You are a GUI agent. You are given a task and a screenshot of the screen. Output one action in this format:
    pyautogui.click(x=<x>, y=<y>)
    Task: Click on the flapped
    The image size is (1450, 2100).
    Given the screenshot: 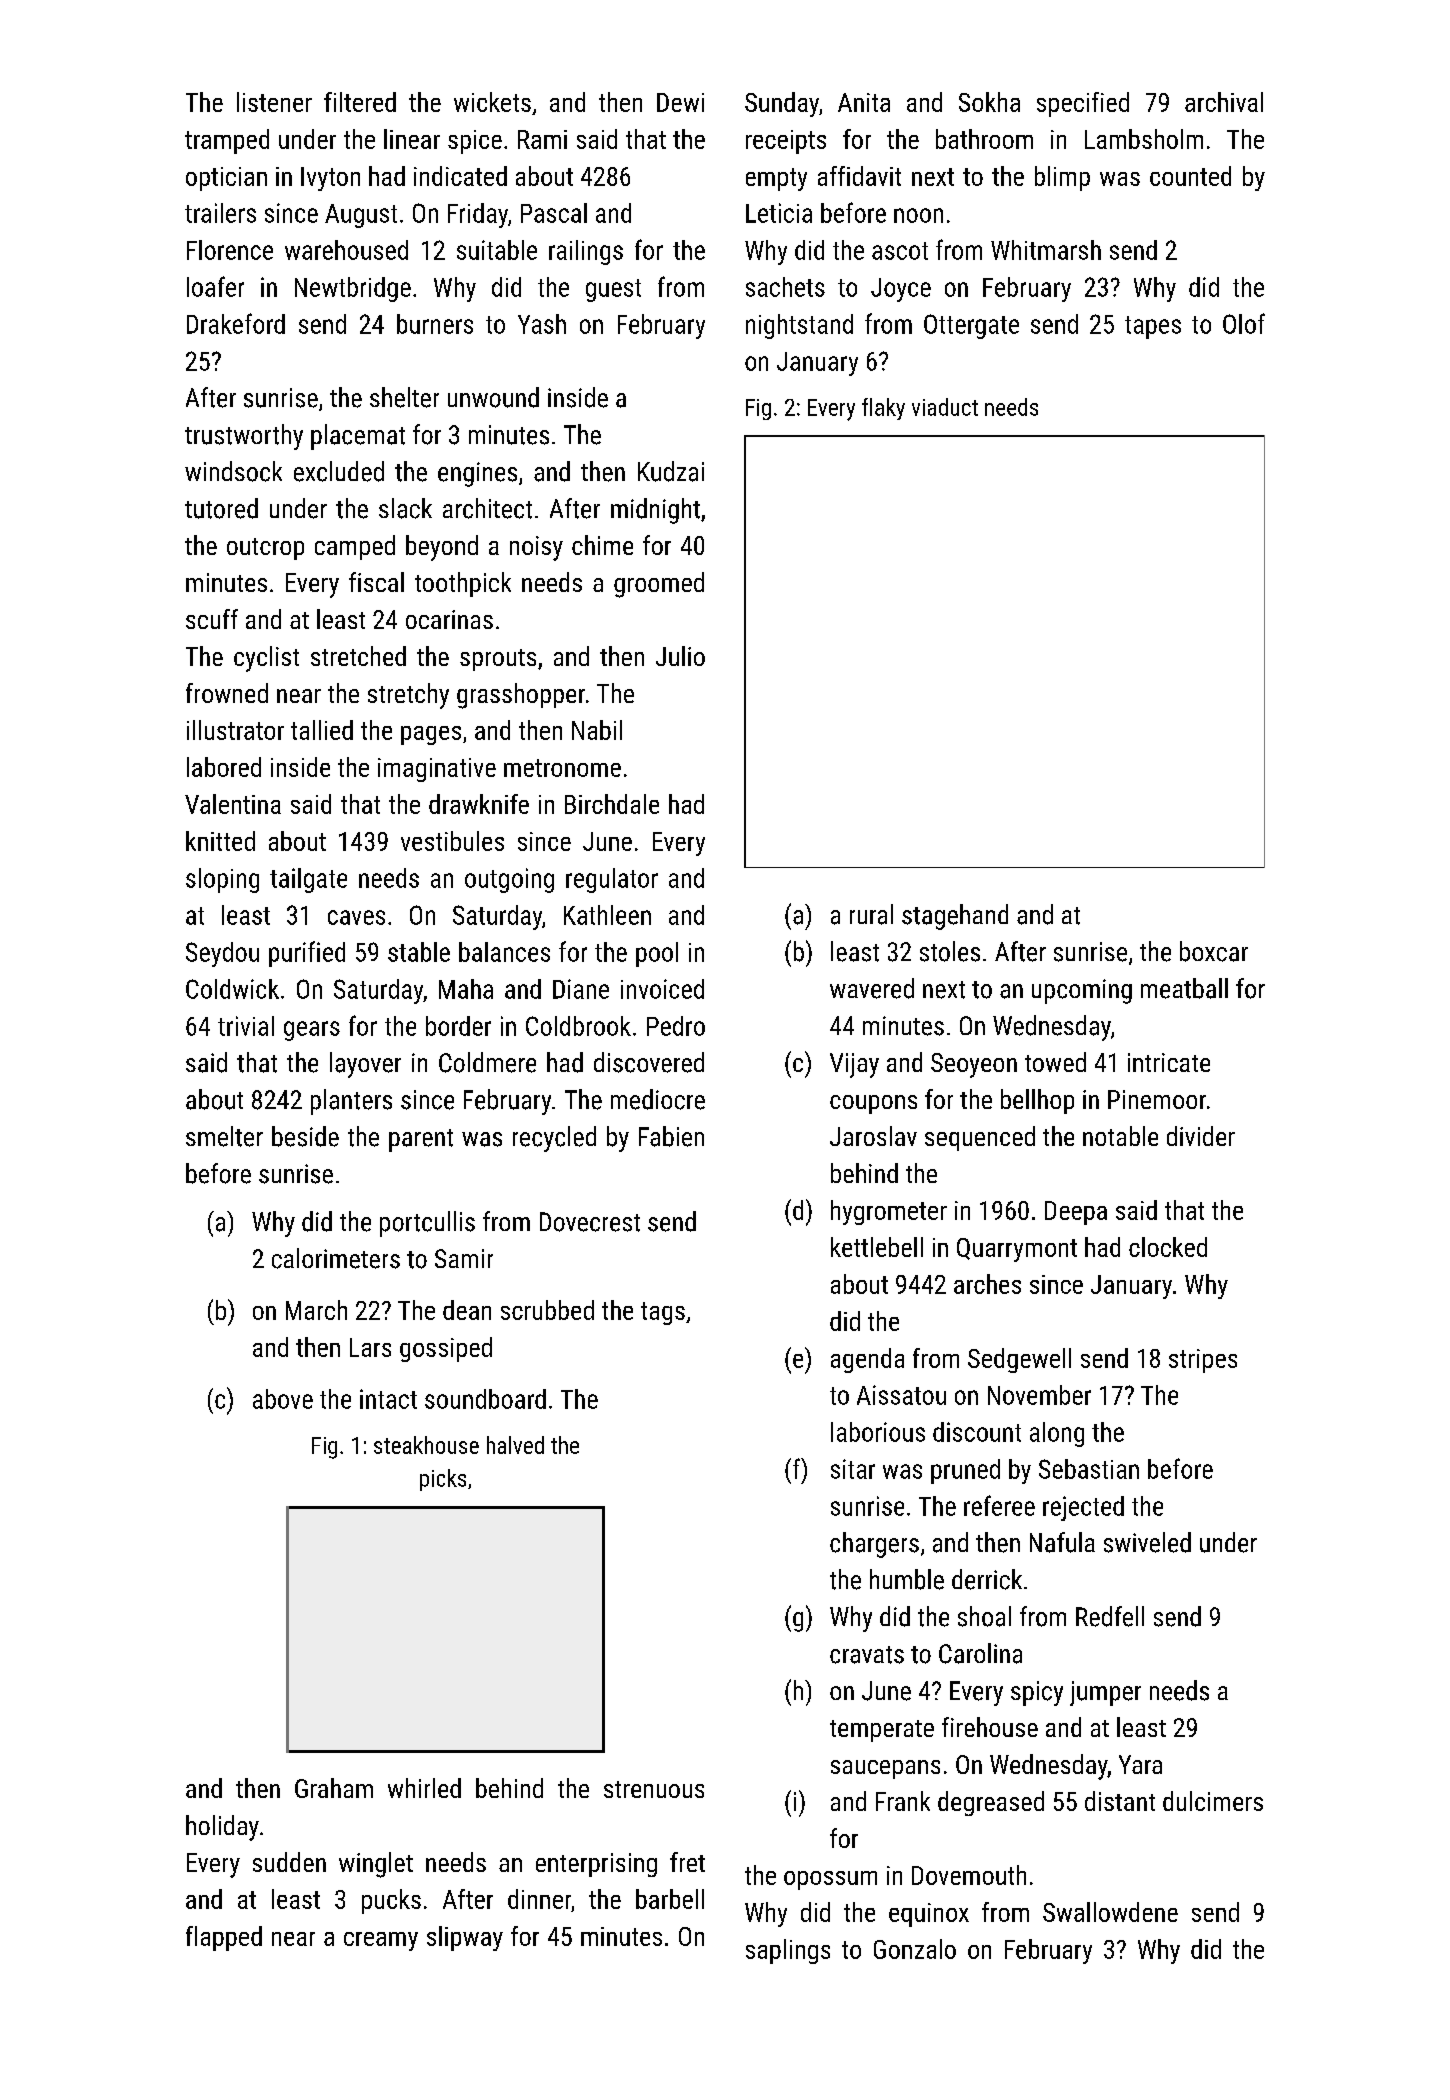 What is the action you would take?
    pyautogui.click(x=224, y=1938)
